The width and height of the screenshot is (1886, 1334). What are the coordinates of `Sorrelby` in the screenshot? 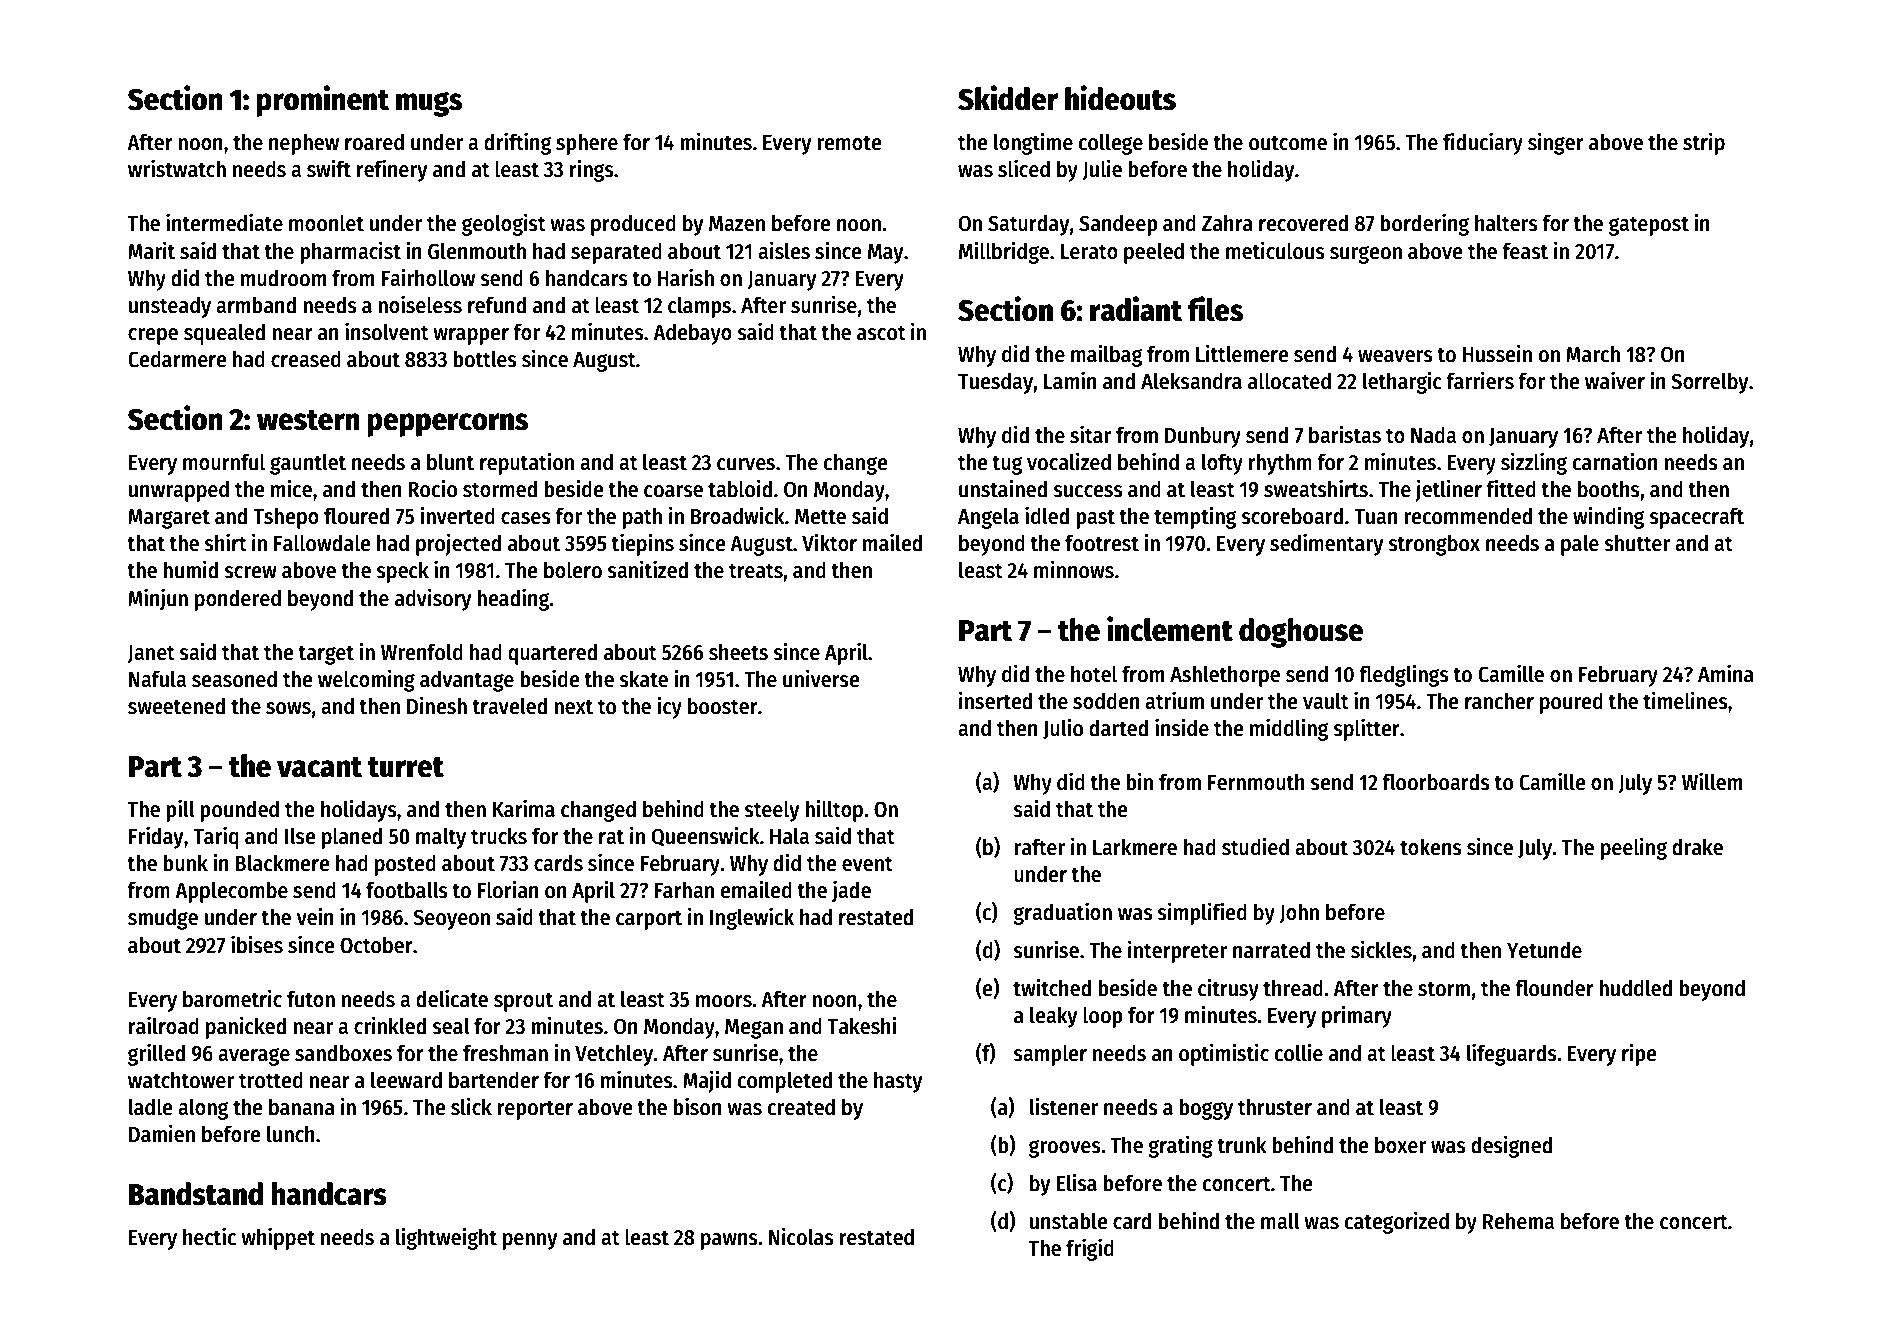 It's located at (1710, 383).
